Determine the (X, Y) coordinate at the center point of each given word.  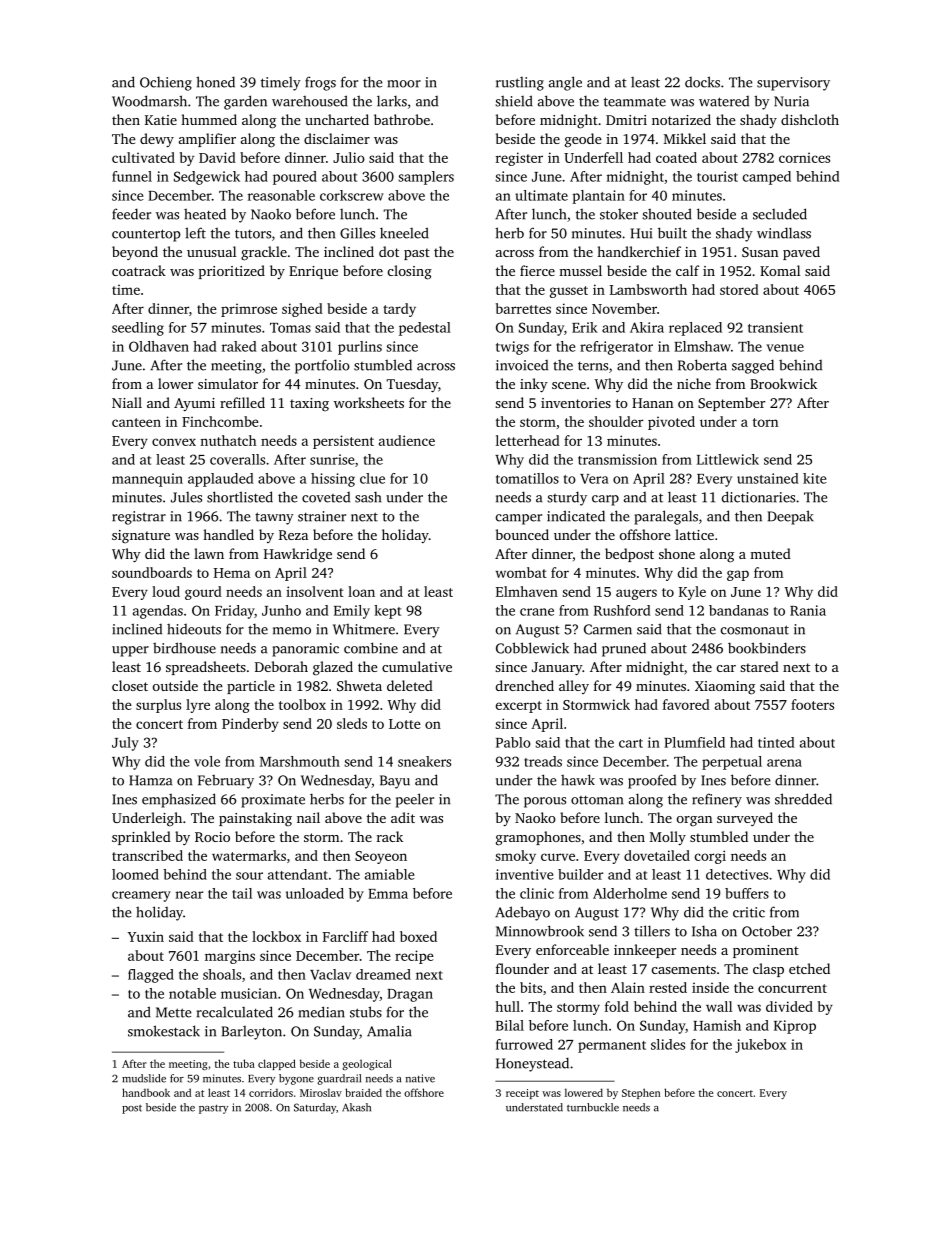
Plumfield (694, 742)
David (217, 157)
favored (686, 704)
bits (531, 987)
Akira (647, 327)
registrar (139, 518)
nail (308, 817)
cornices (804, 158)
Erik (585, 327)
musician (249, 993)
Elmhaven (527, 591)
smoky (515, 857)
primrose (249, 310)
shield (514, 101)
